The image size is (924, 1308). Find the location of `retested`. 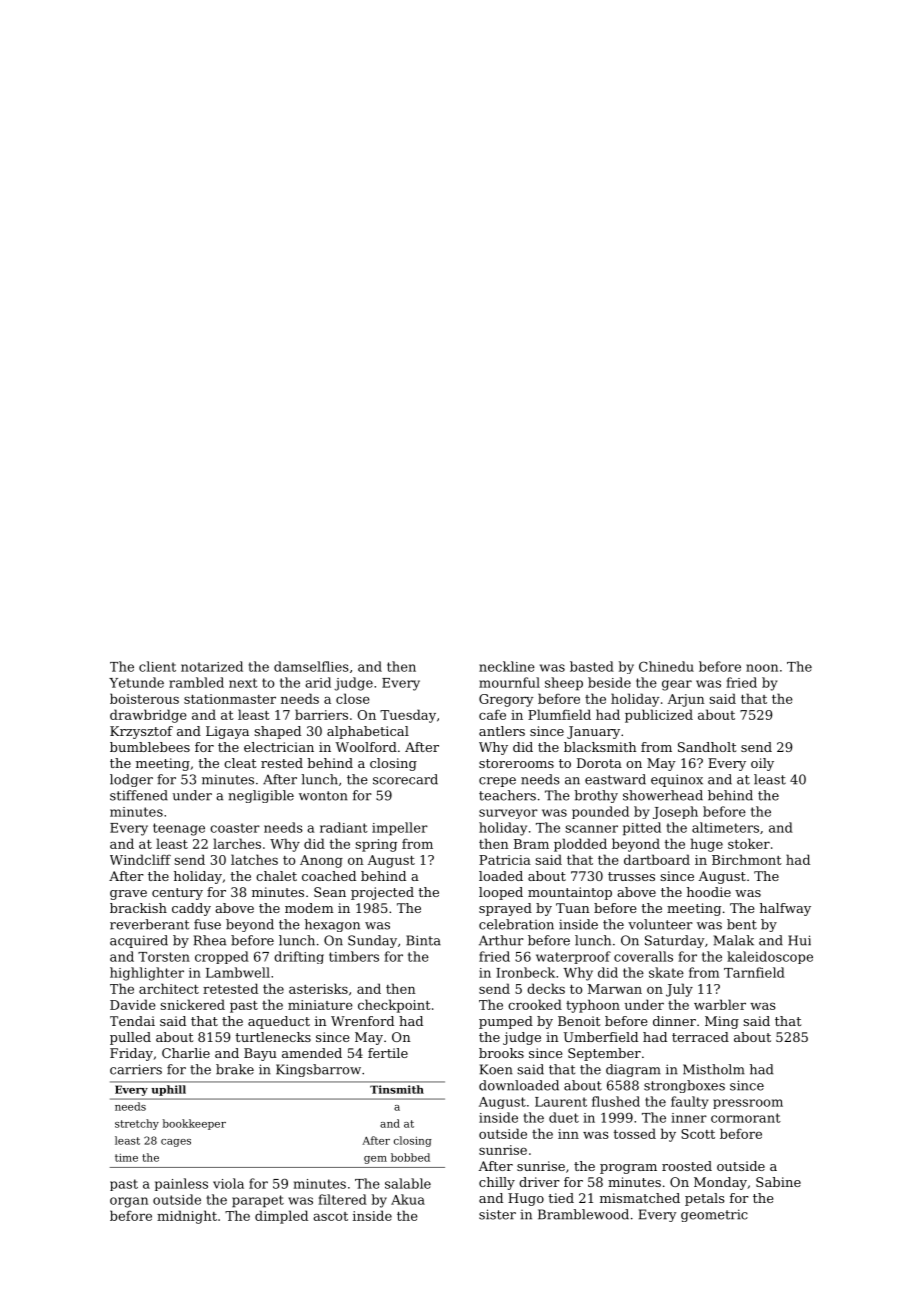

retested is located at coordinates (230, 988).
